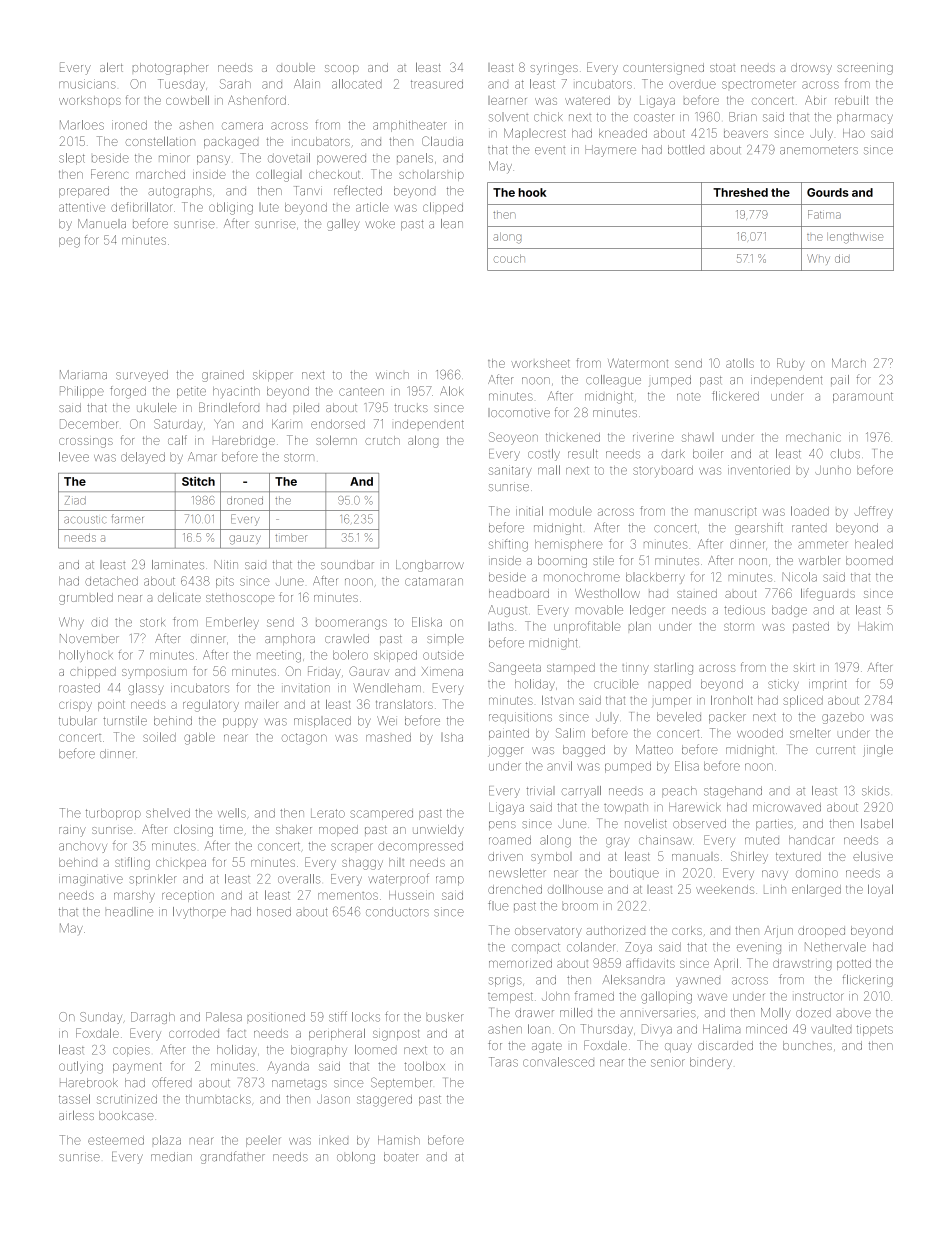 Image resolution: width=952 pixels, height=1233 pixels. Describe the element at coordinates (856, 238) in the document. I see `lengthwise` at that location.
